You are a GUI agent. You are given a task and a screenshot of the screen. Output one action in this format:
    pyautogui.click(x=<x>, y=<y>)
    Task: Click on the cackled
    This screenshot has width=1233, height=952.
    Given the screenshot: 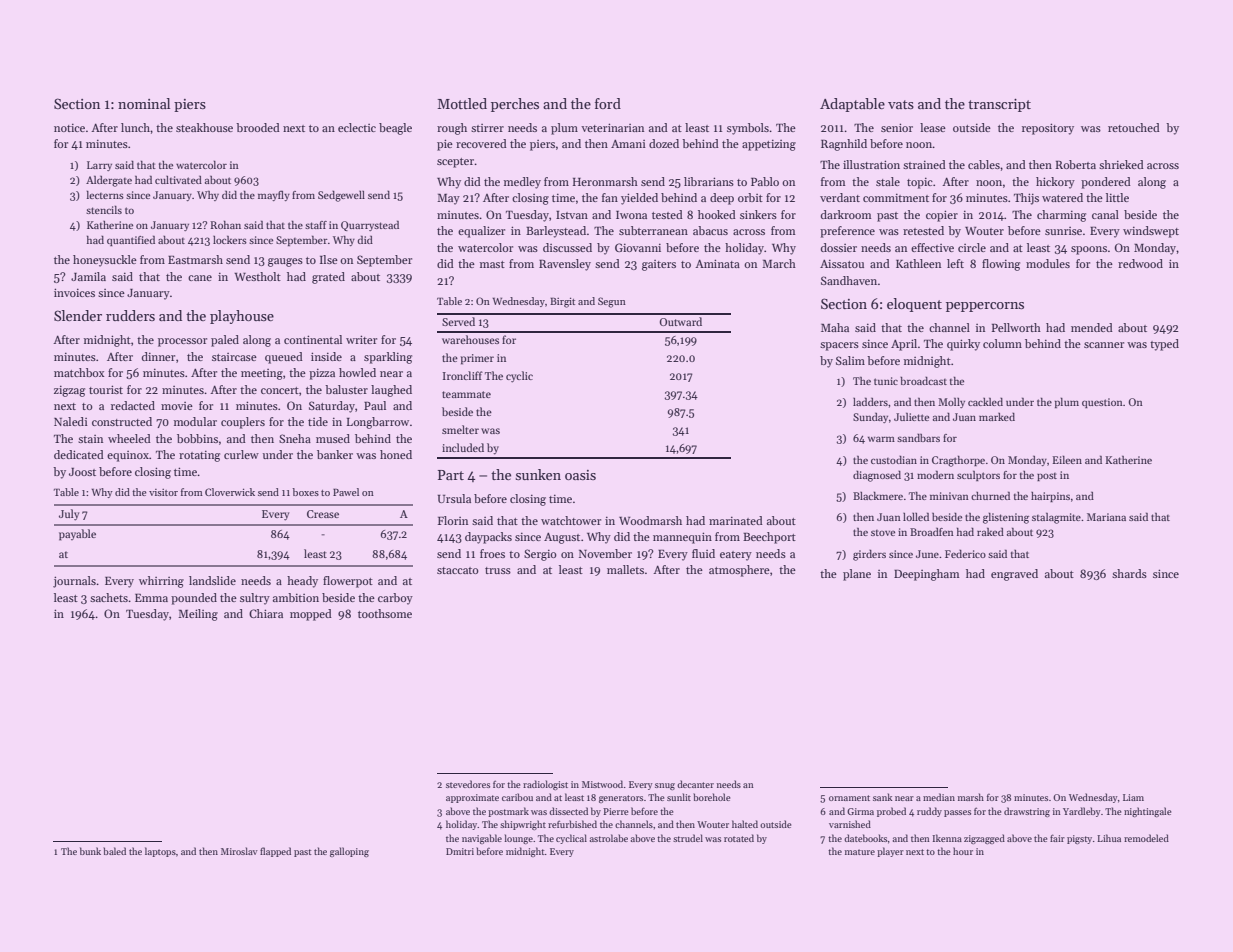 What is the action you would take?
    pyautogui.click(x=985, y=402)
